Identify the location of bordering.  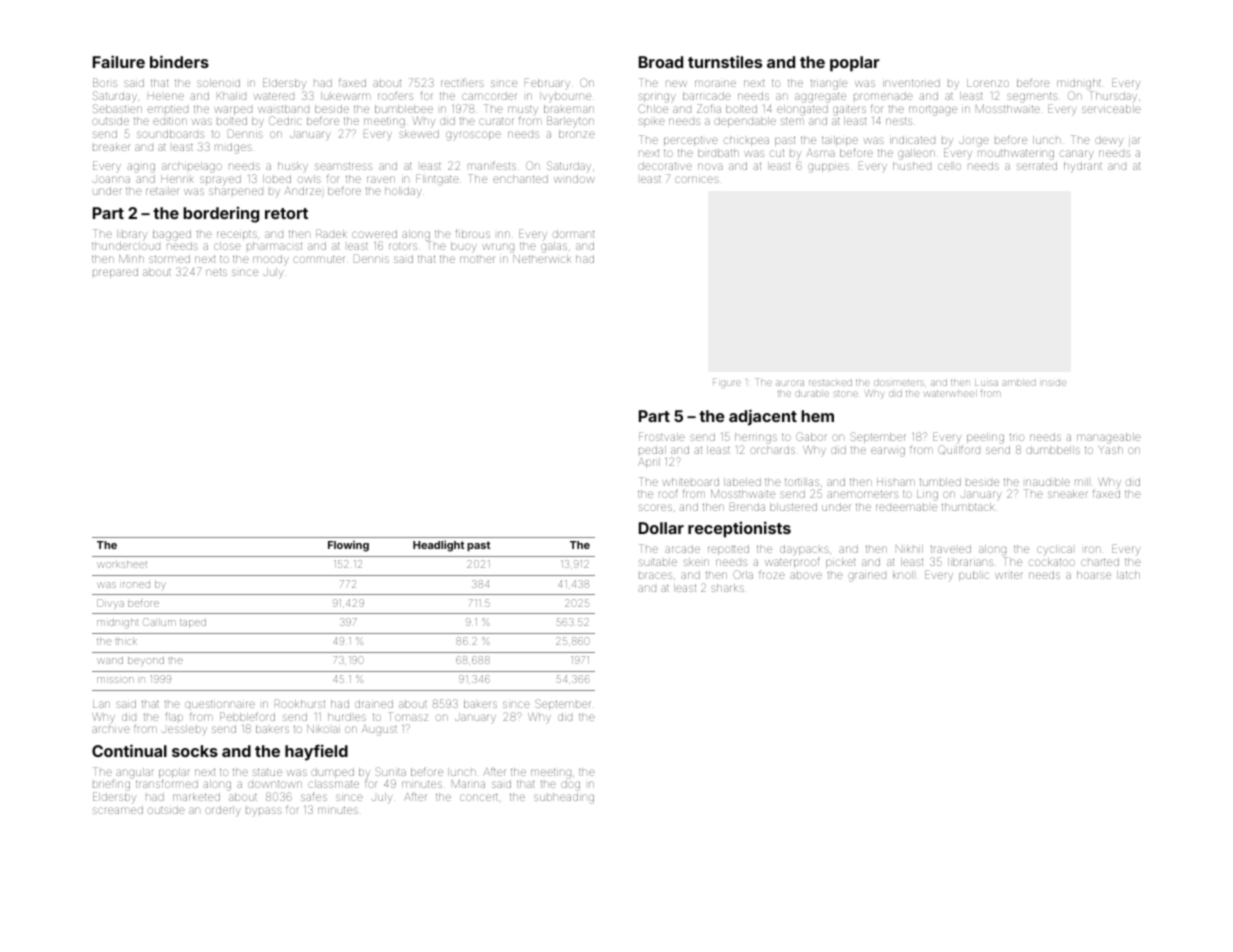
(221, 214).
